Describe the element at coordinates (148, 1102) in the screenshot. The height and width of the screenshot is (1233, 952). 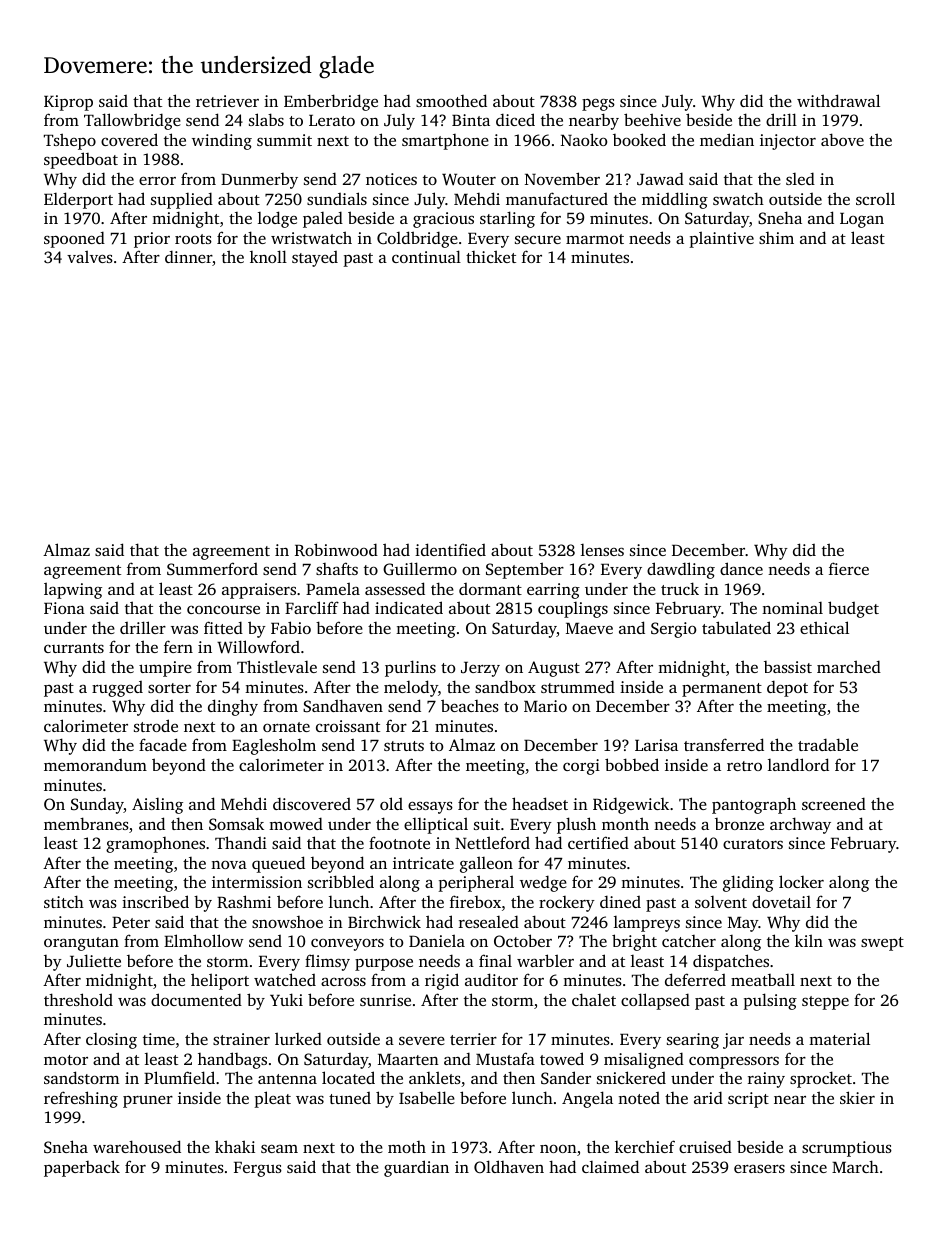
I see `pruner` at that location.
